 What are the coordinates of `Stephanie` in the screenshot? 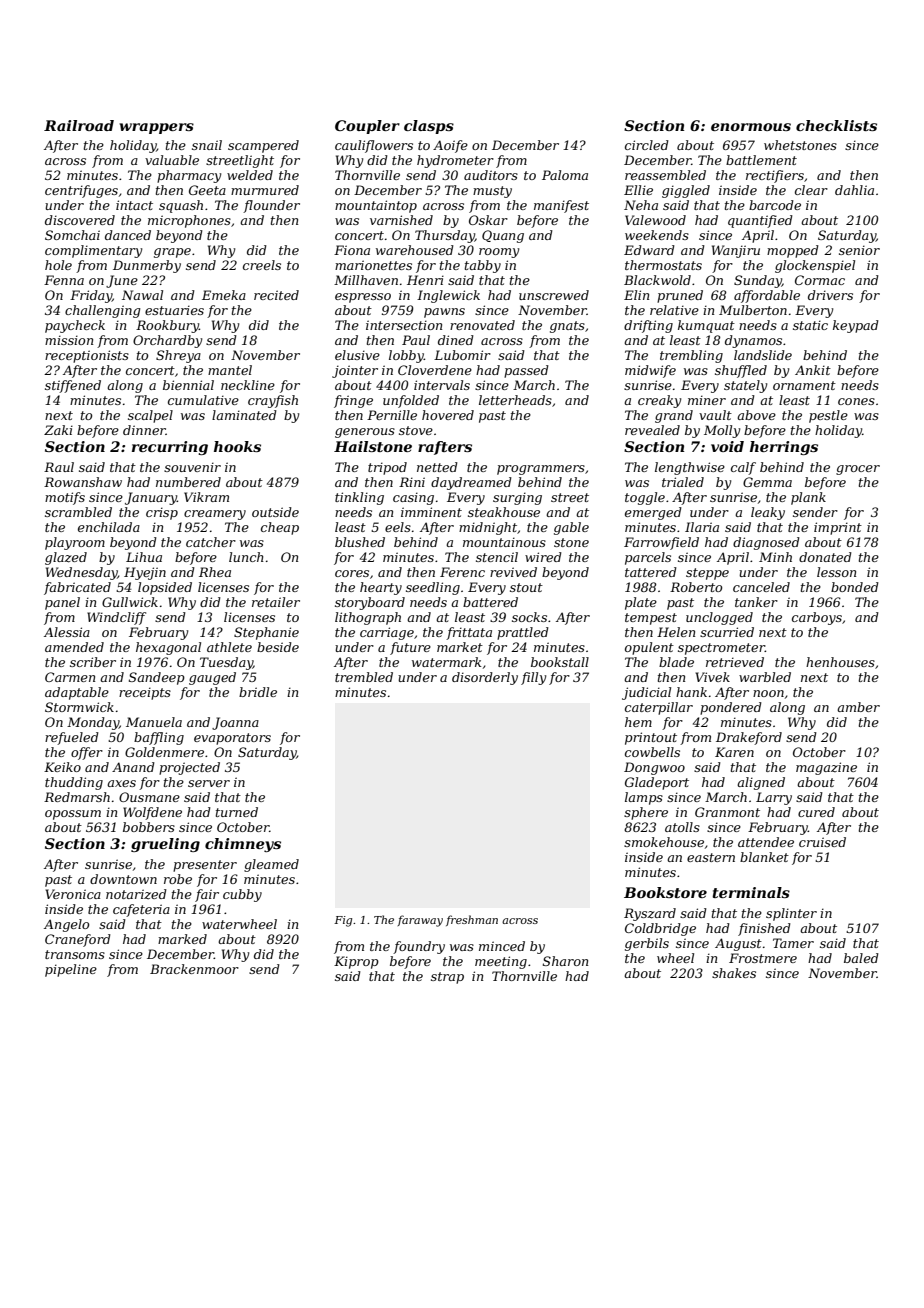 It's located at (266, 633).
